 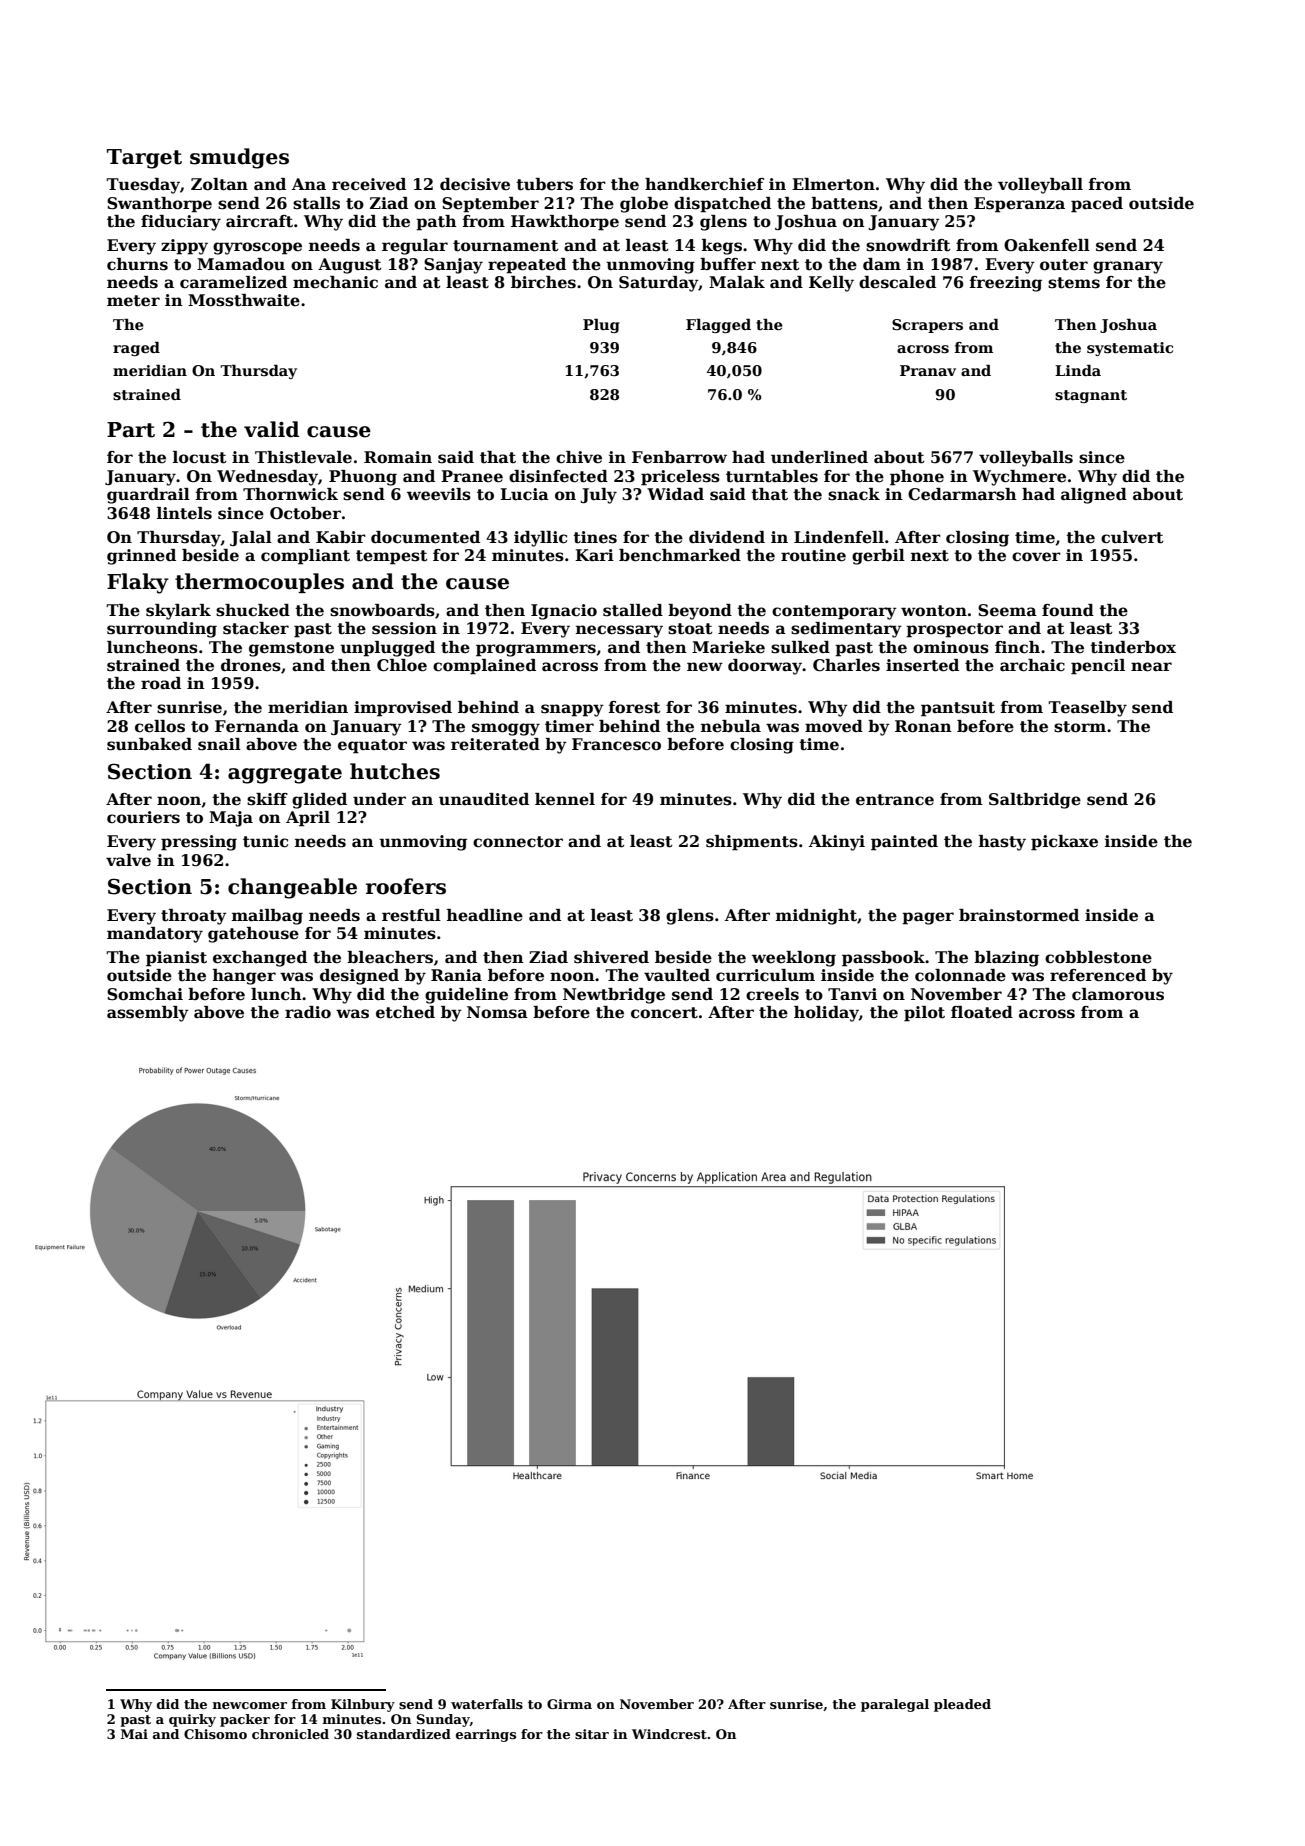 What do you see at coordinates (728, 647) in the document?
I see `Marieke` at bounding box center [728, 647].
